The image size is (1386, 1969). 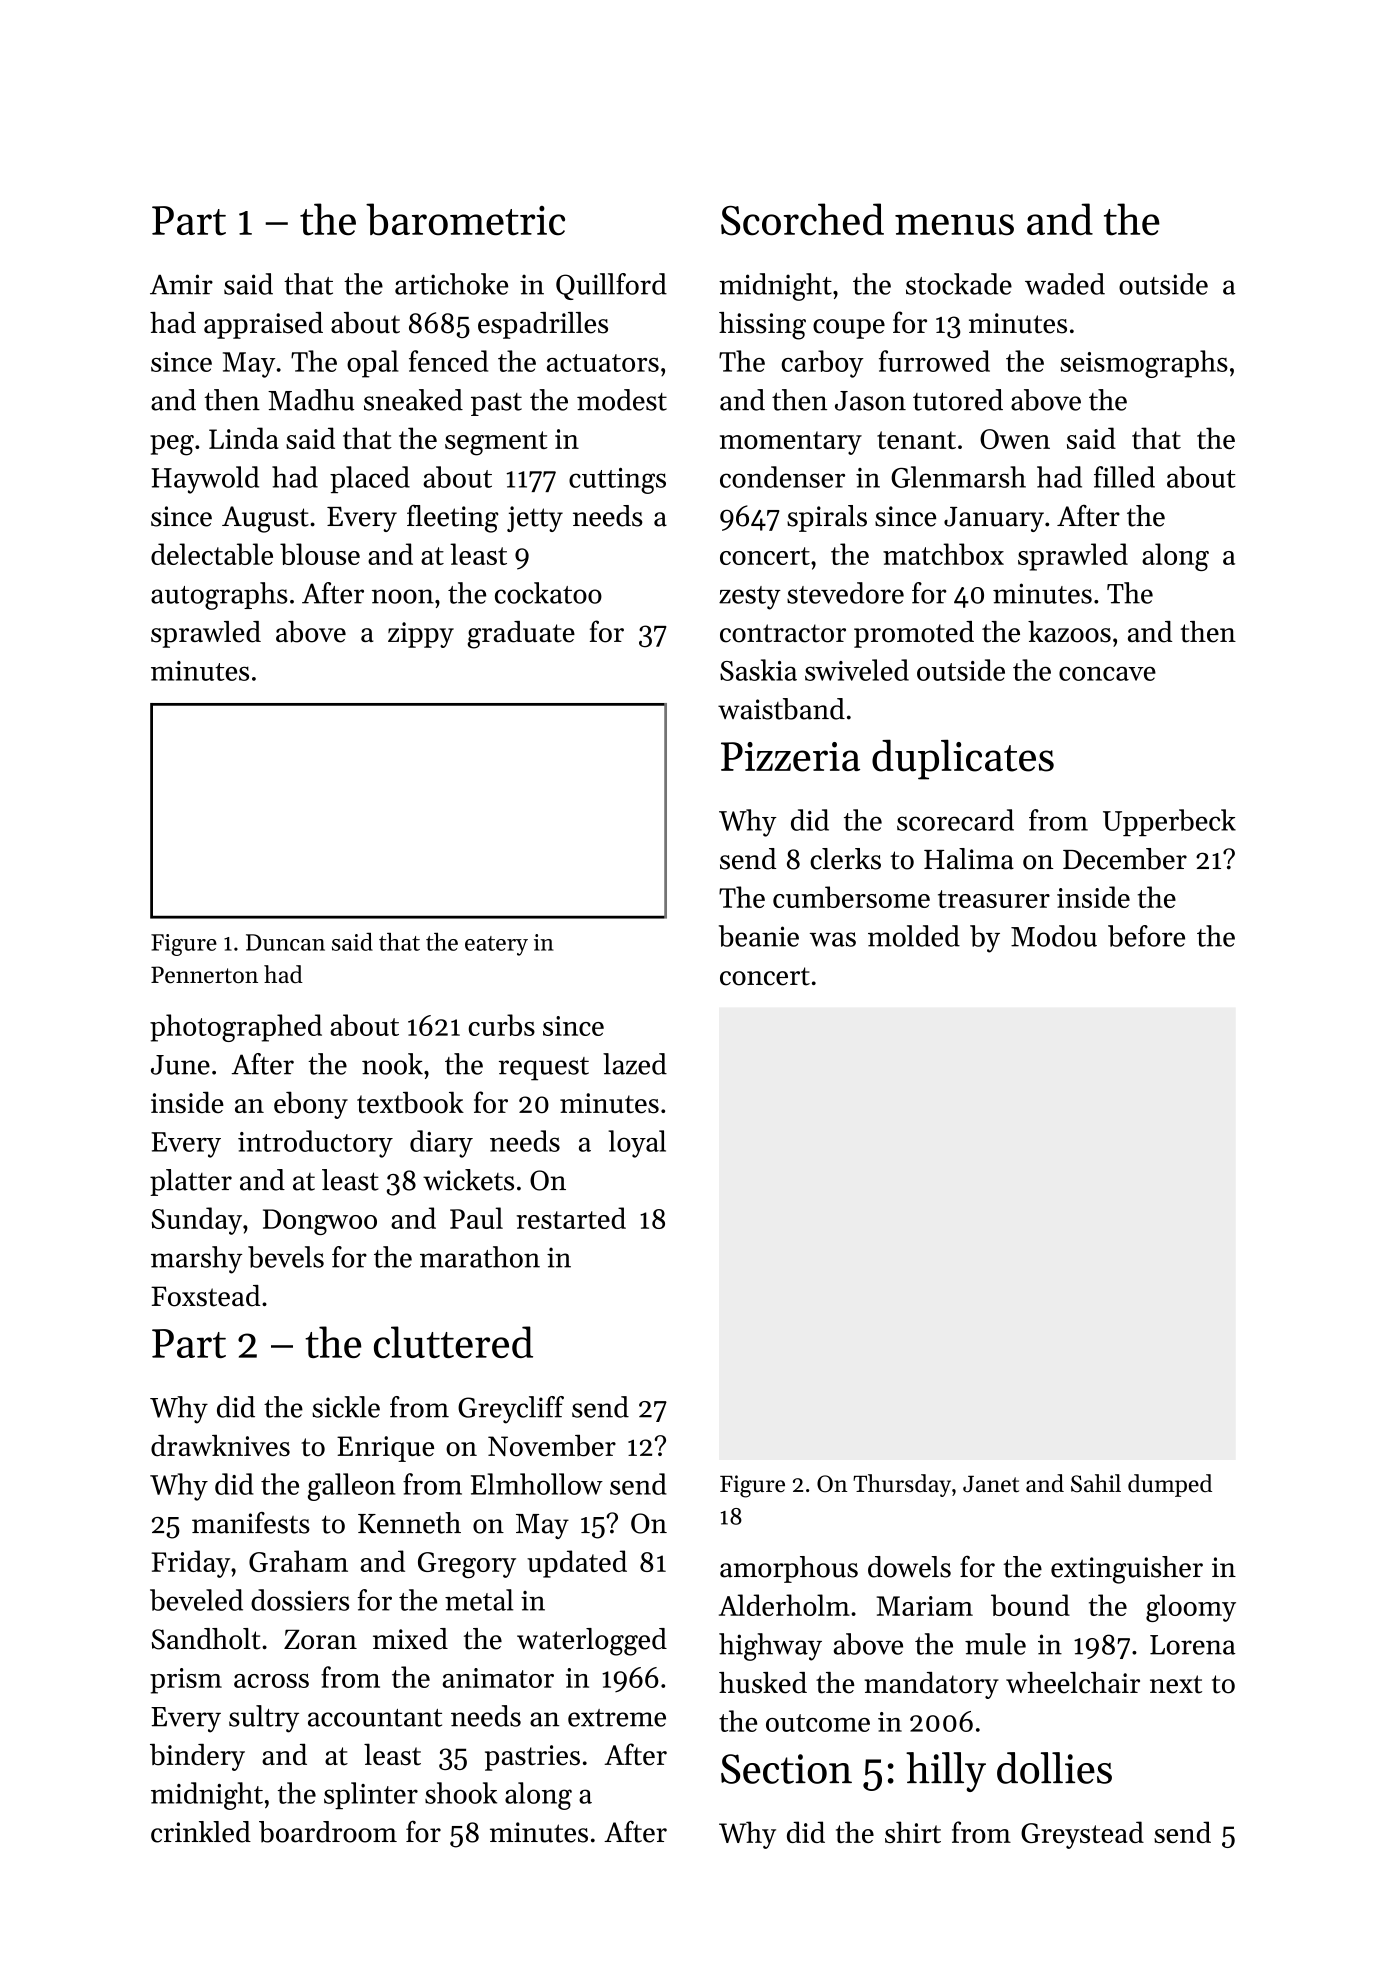 I want to click on Janet, so click(x=991, y=1484).
